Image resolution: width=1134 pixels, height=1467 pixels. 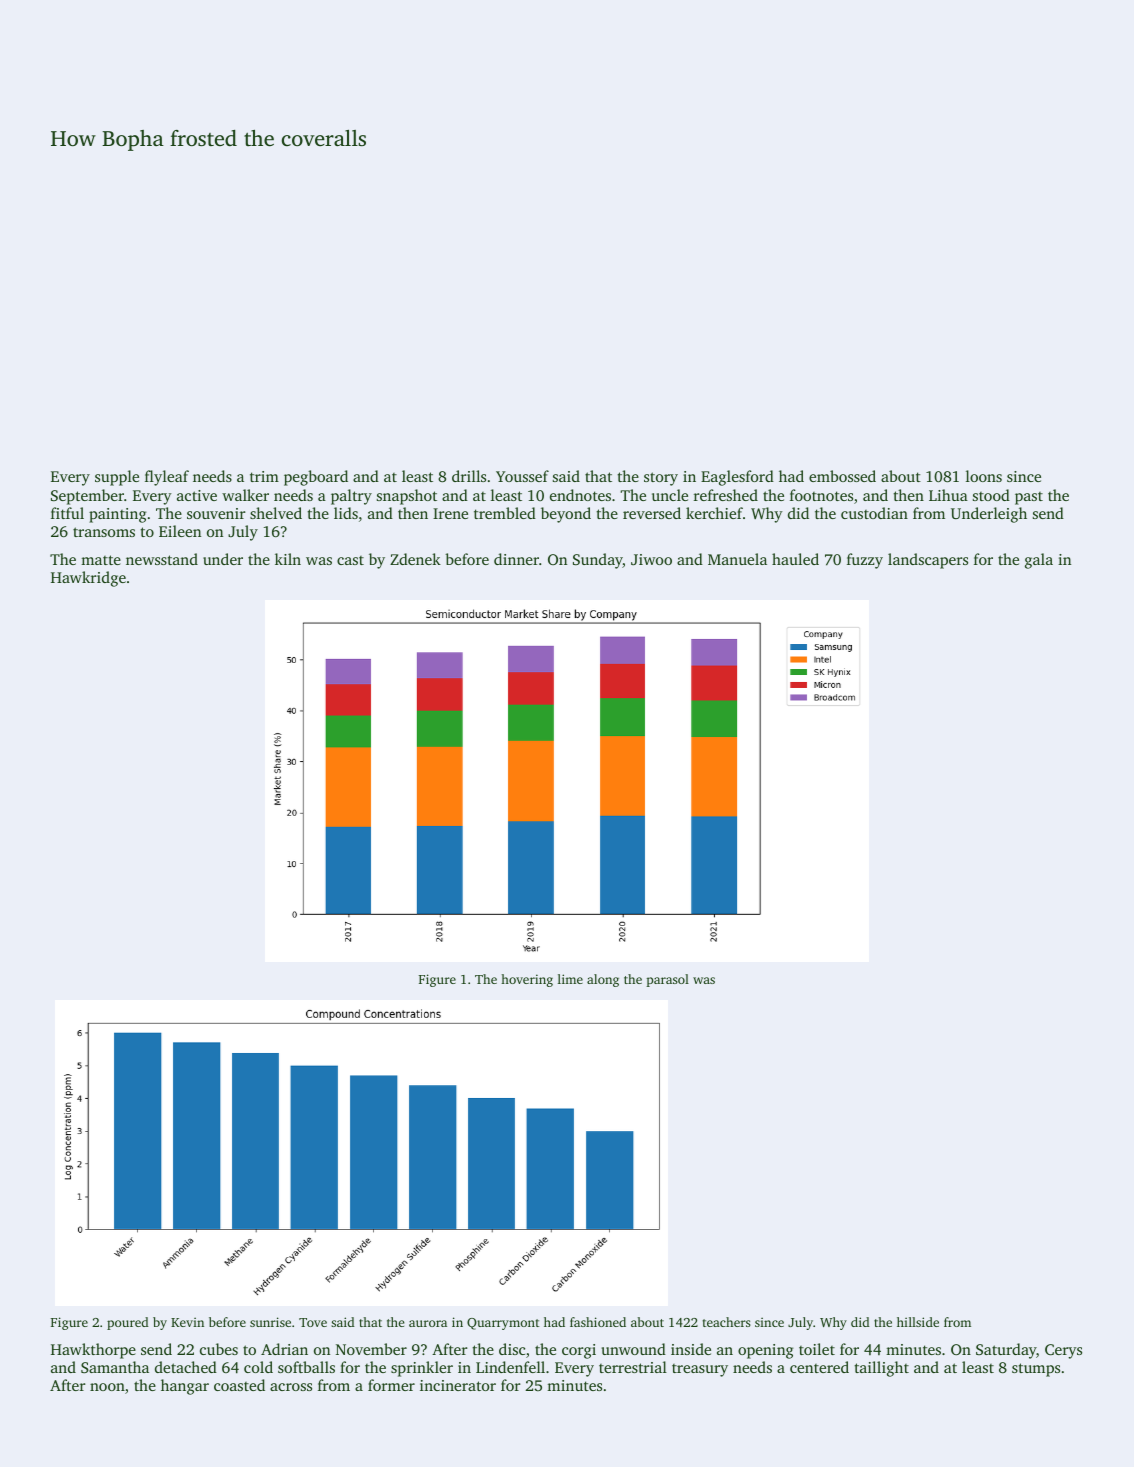 I want to click on loons, so click(x=984, y=476).
